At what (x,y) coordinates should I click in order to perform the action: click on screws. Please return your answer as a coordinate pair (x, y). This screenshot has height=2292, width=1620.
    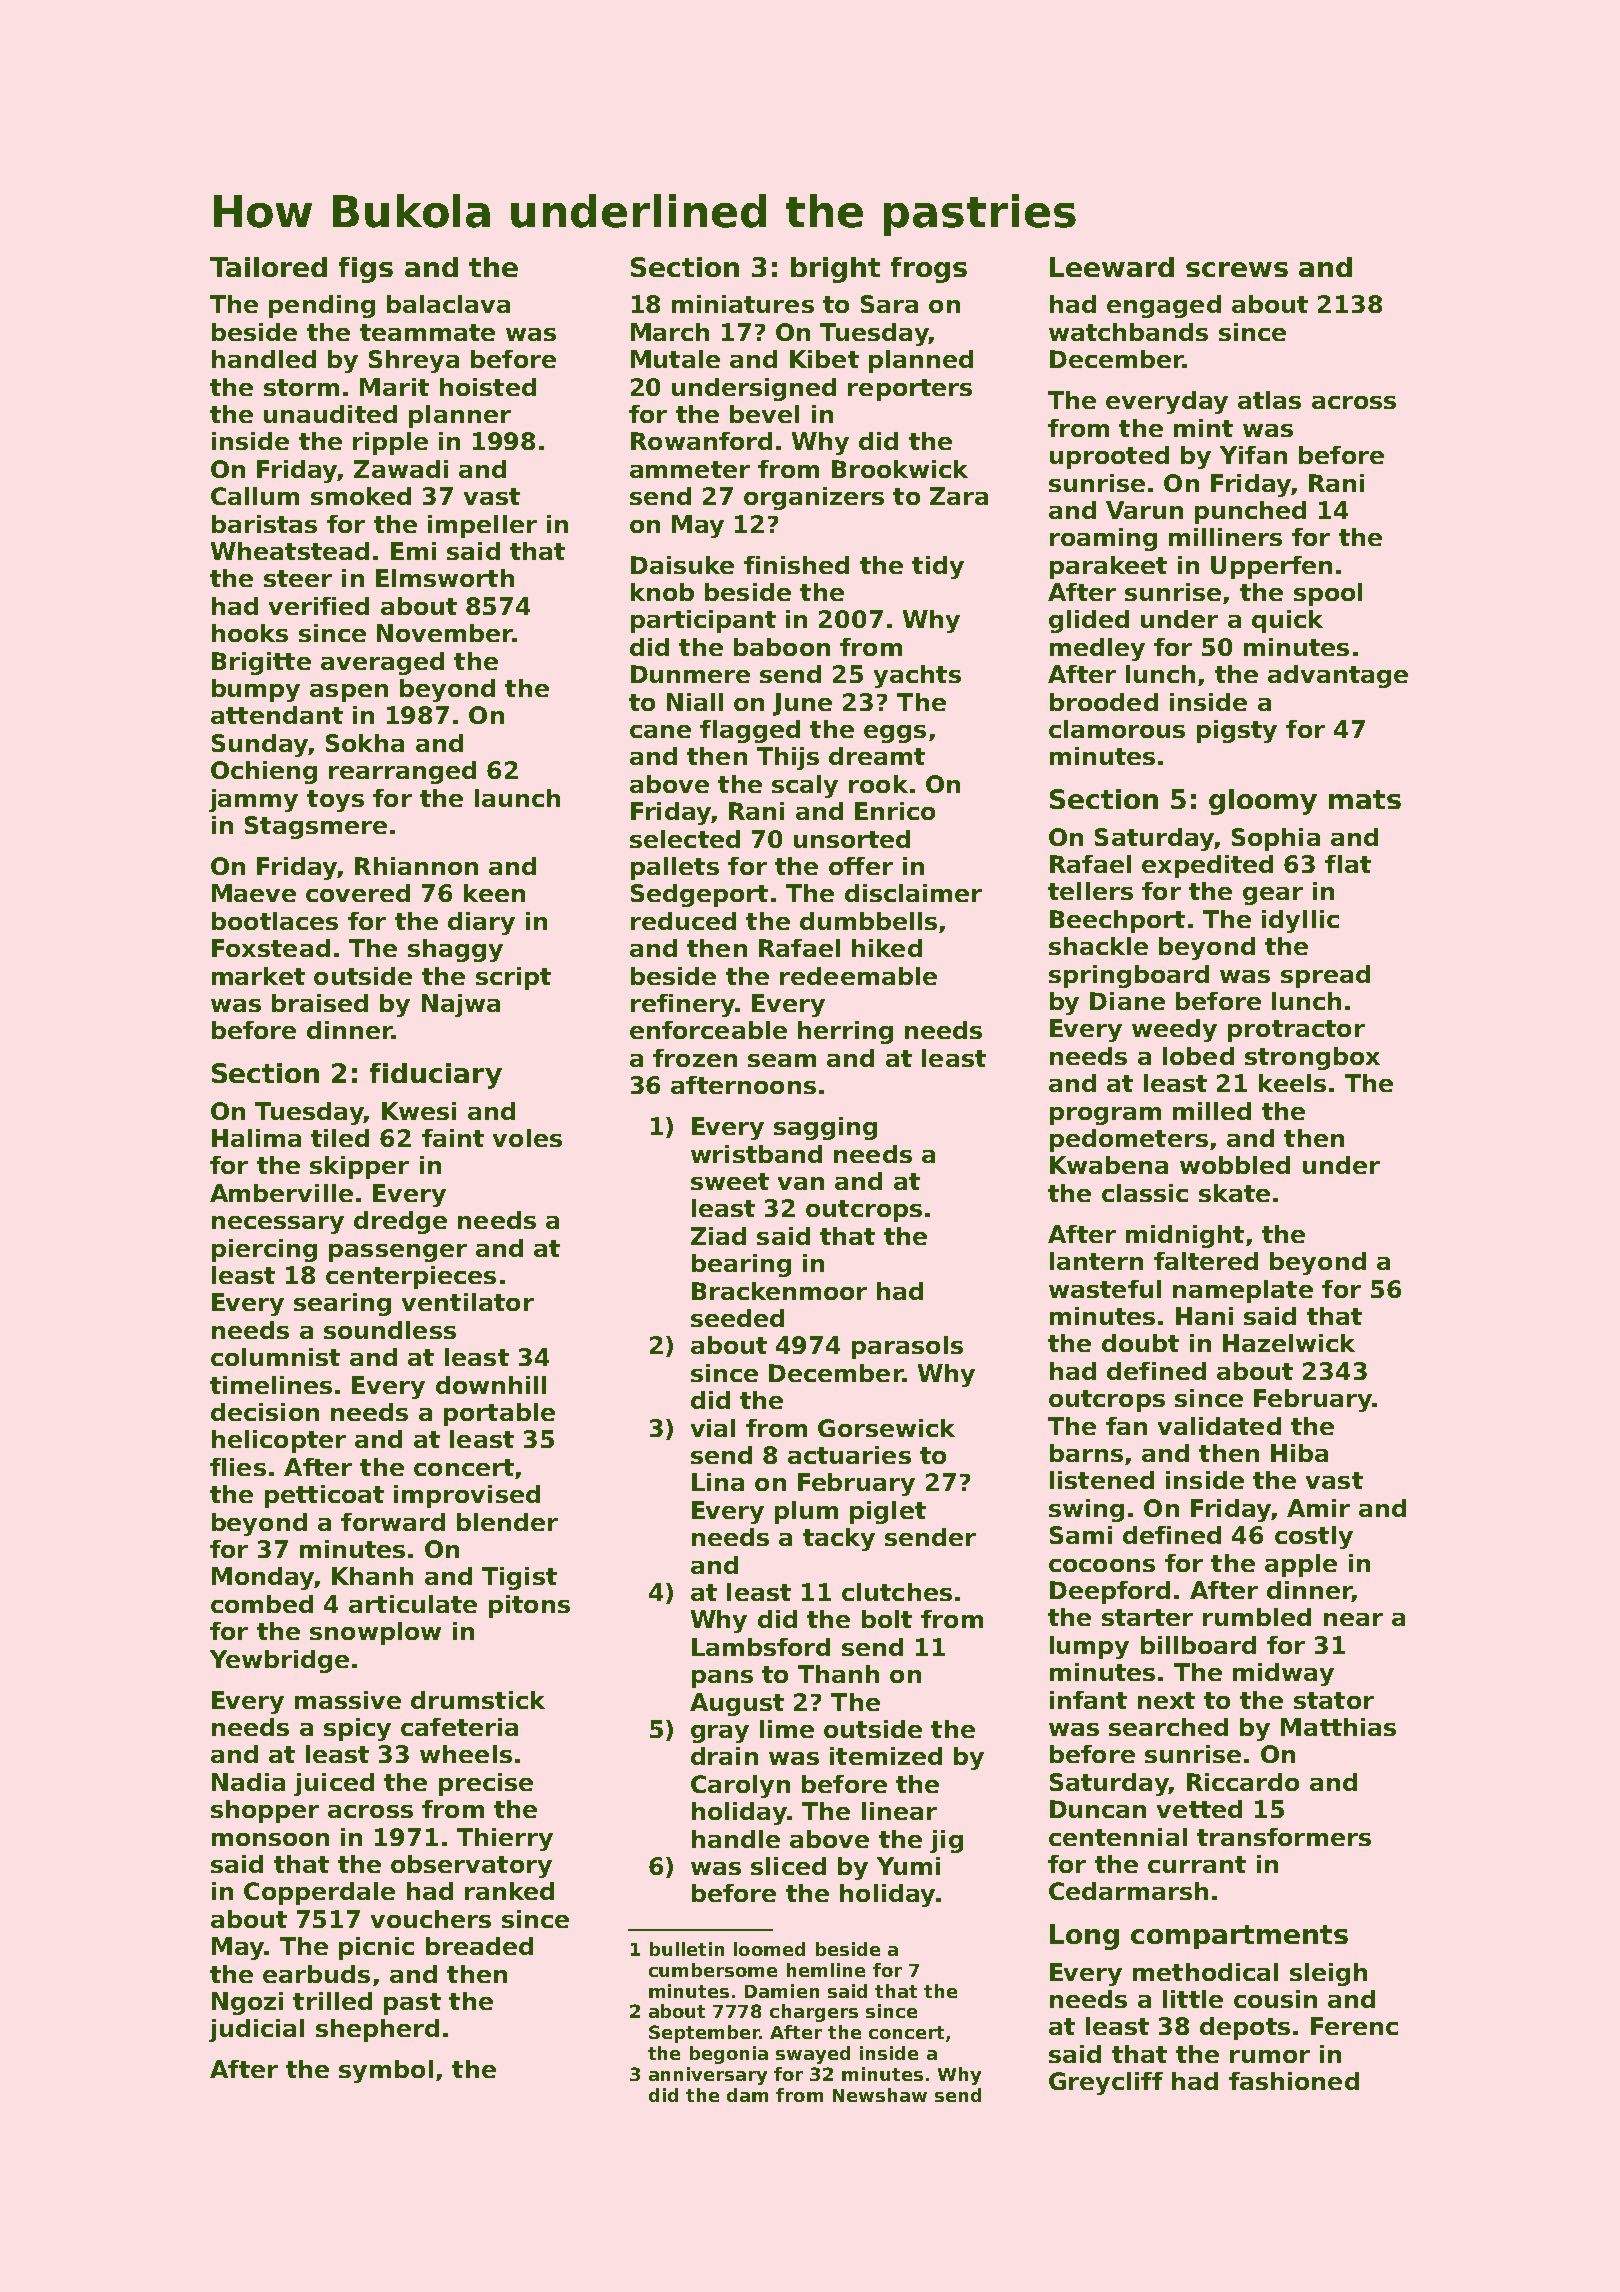
    Looking at the image, I should click on (1237, 269).
